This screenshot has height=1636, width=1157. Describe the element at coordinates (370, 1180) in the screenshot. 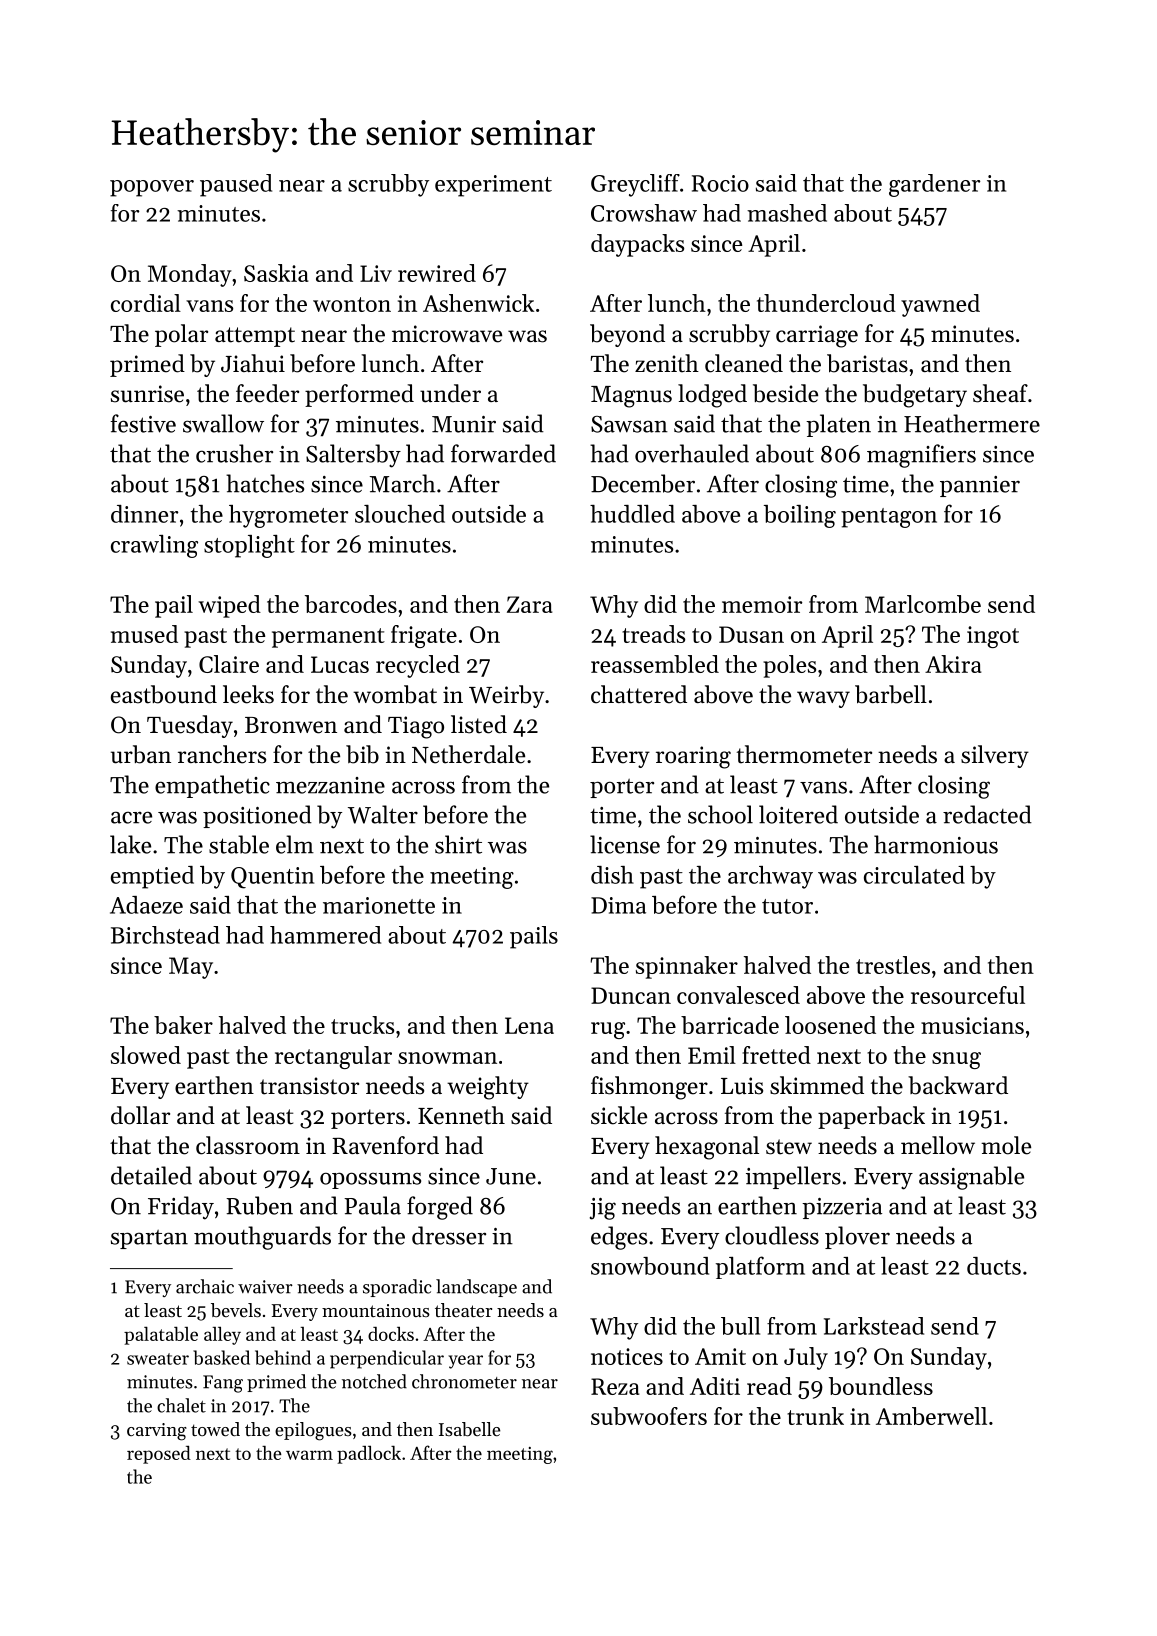

I see `opossums` at that location.
